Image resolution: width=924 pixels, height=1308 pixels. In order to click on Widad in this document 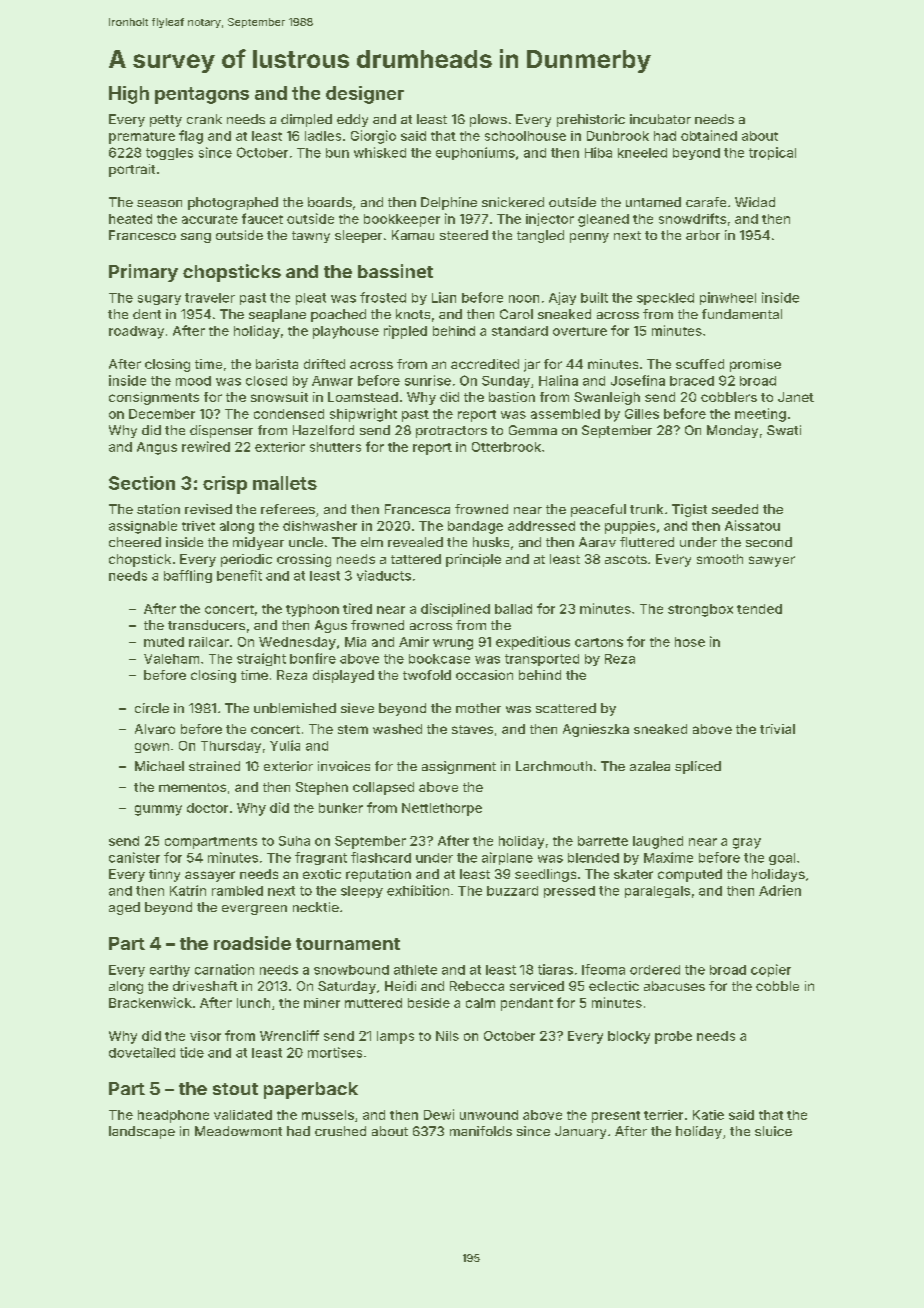, I will do `click(755, 202)`.
